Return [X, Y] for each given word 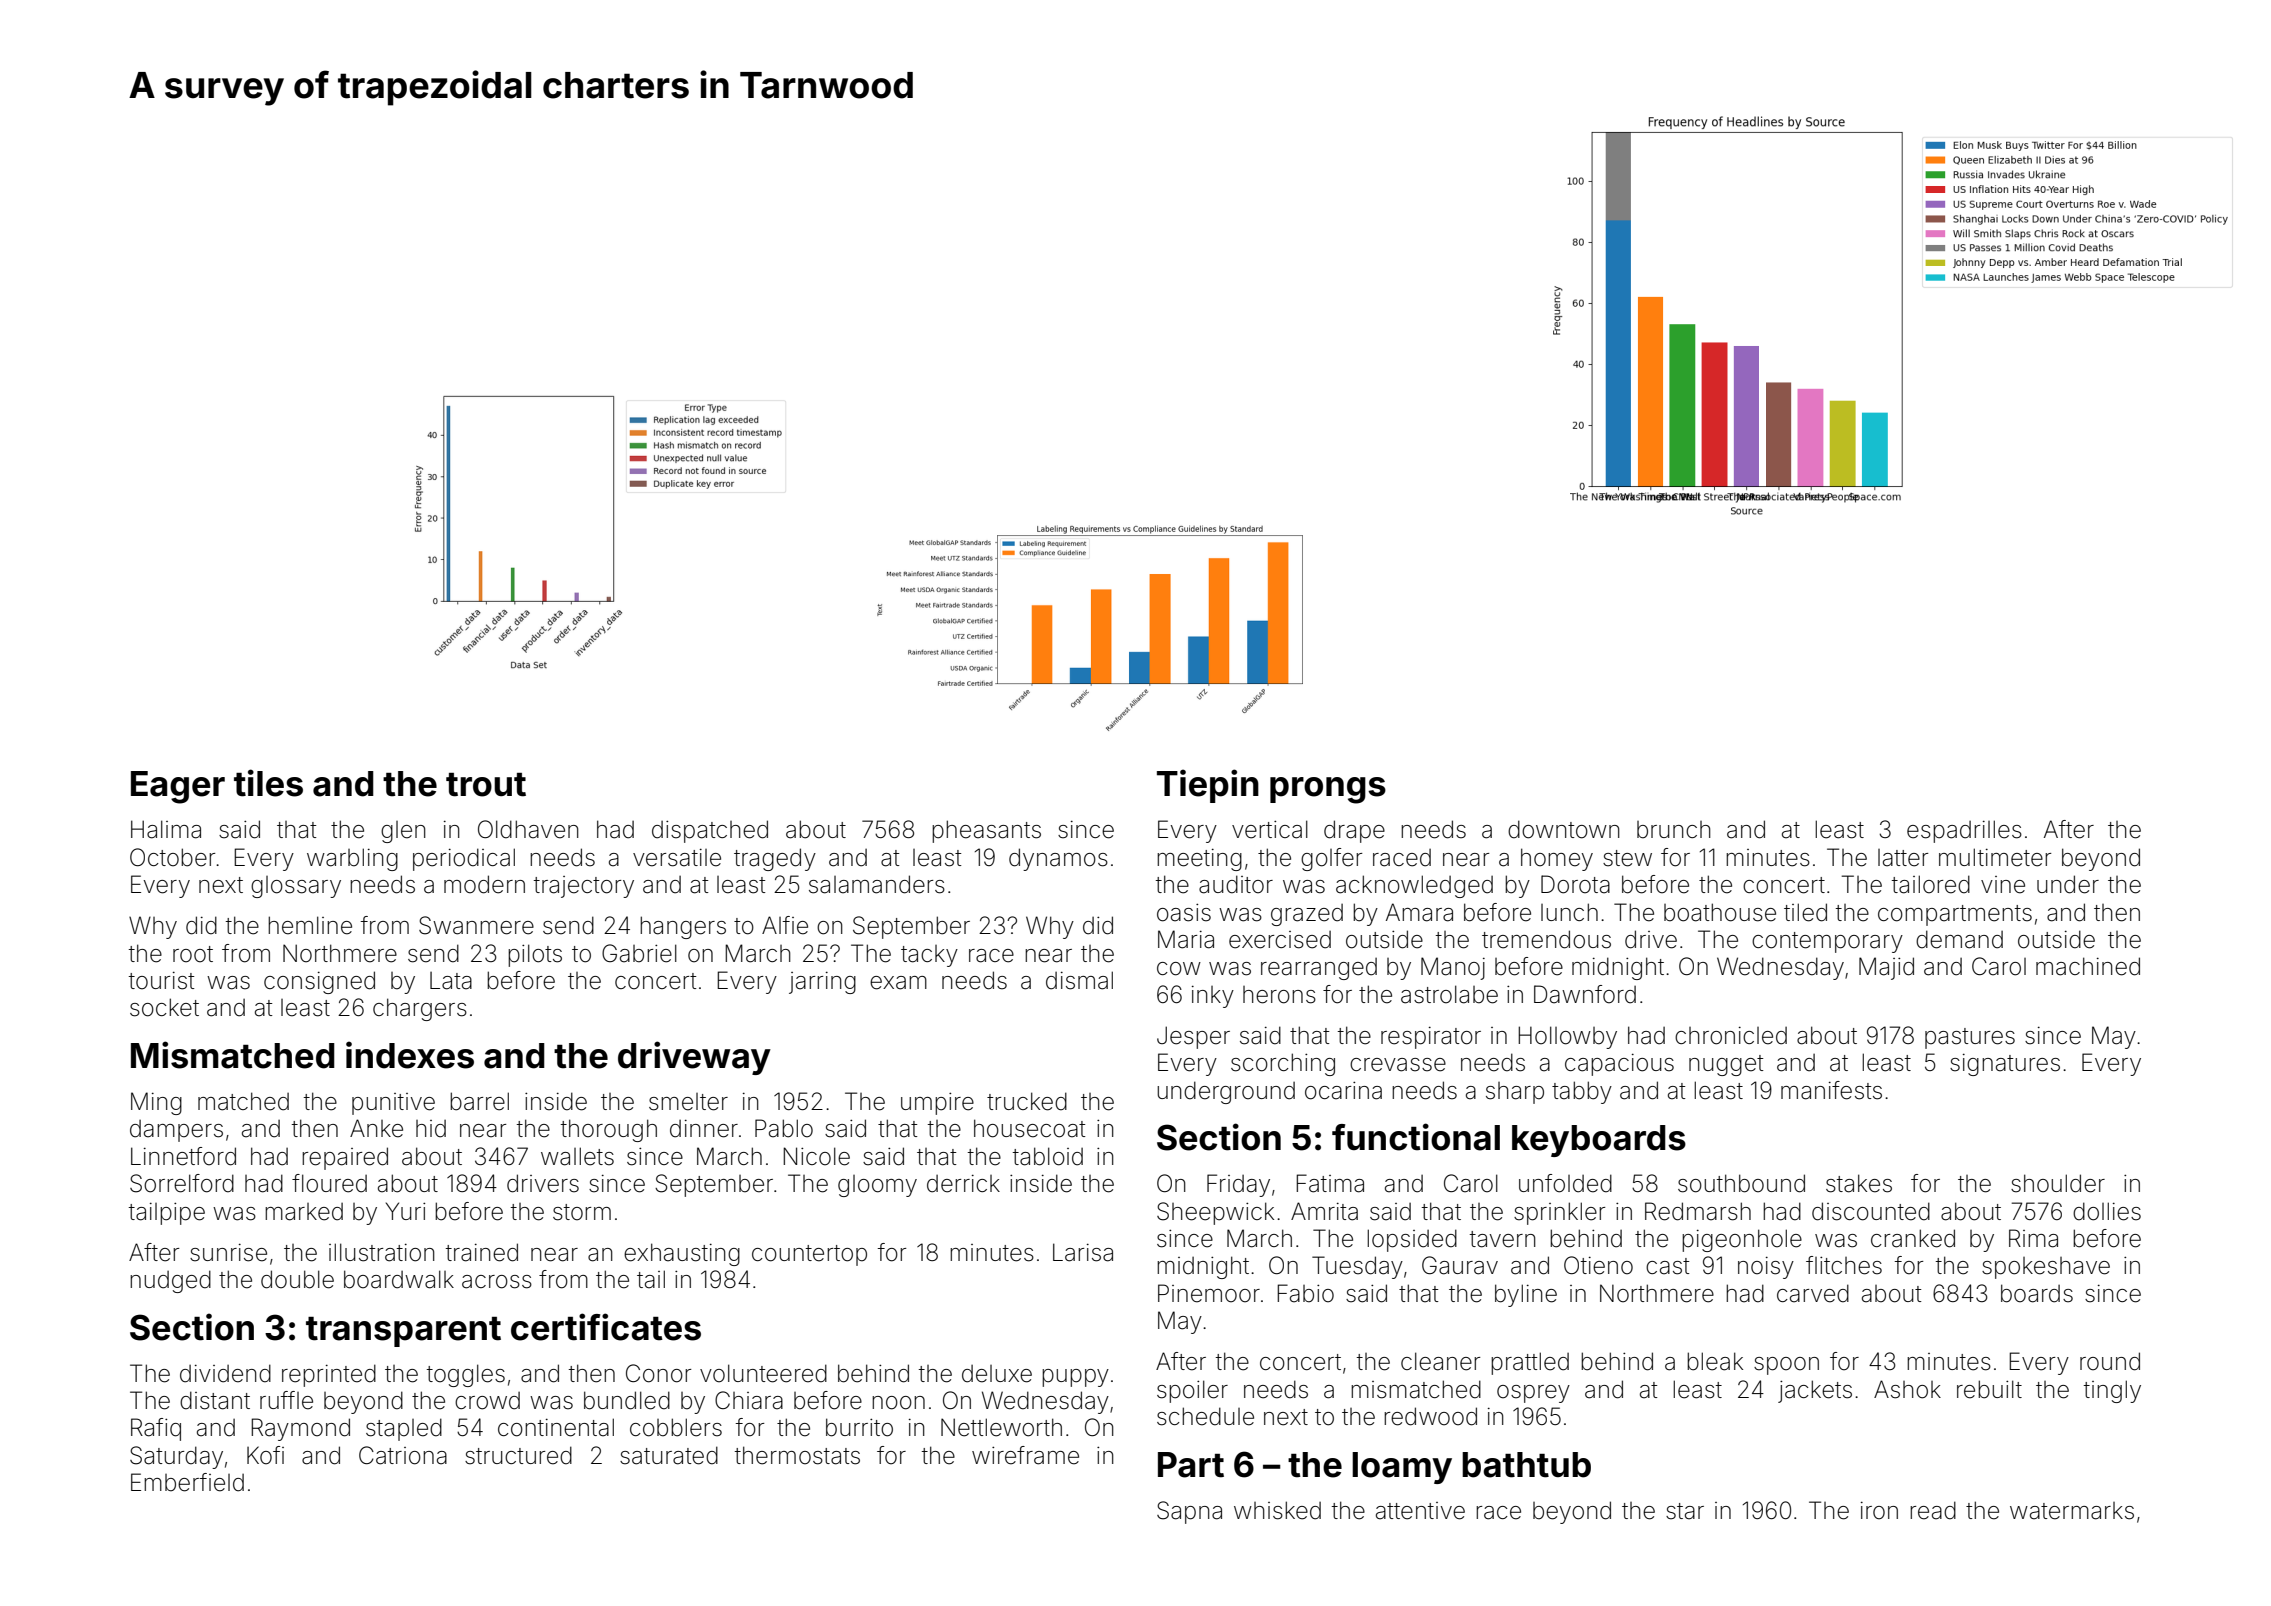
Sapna [1189, 1512]
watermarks [2072, 1511]
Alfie [785, 925]
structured [518, 1455]
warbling [352, 859]
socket [164, 1007]
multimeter [1995, 857]
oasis [1184, 912]
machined [2088, 966]
